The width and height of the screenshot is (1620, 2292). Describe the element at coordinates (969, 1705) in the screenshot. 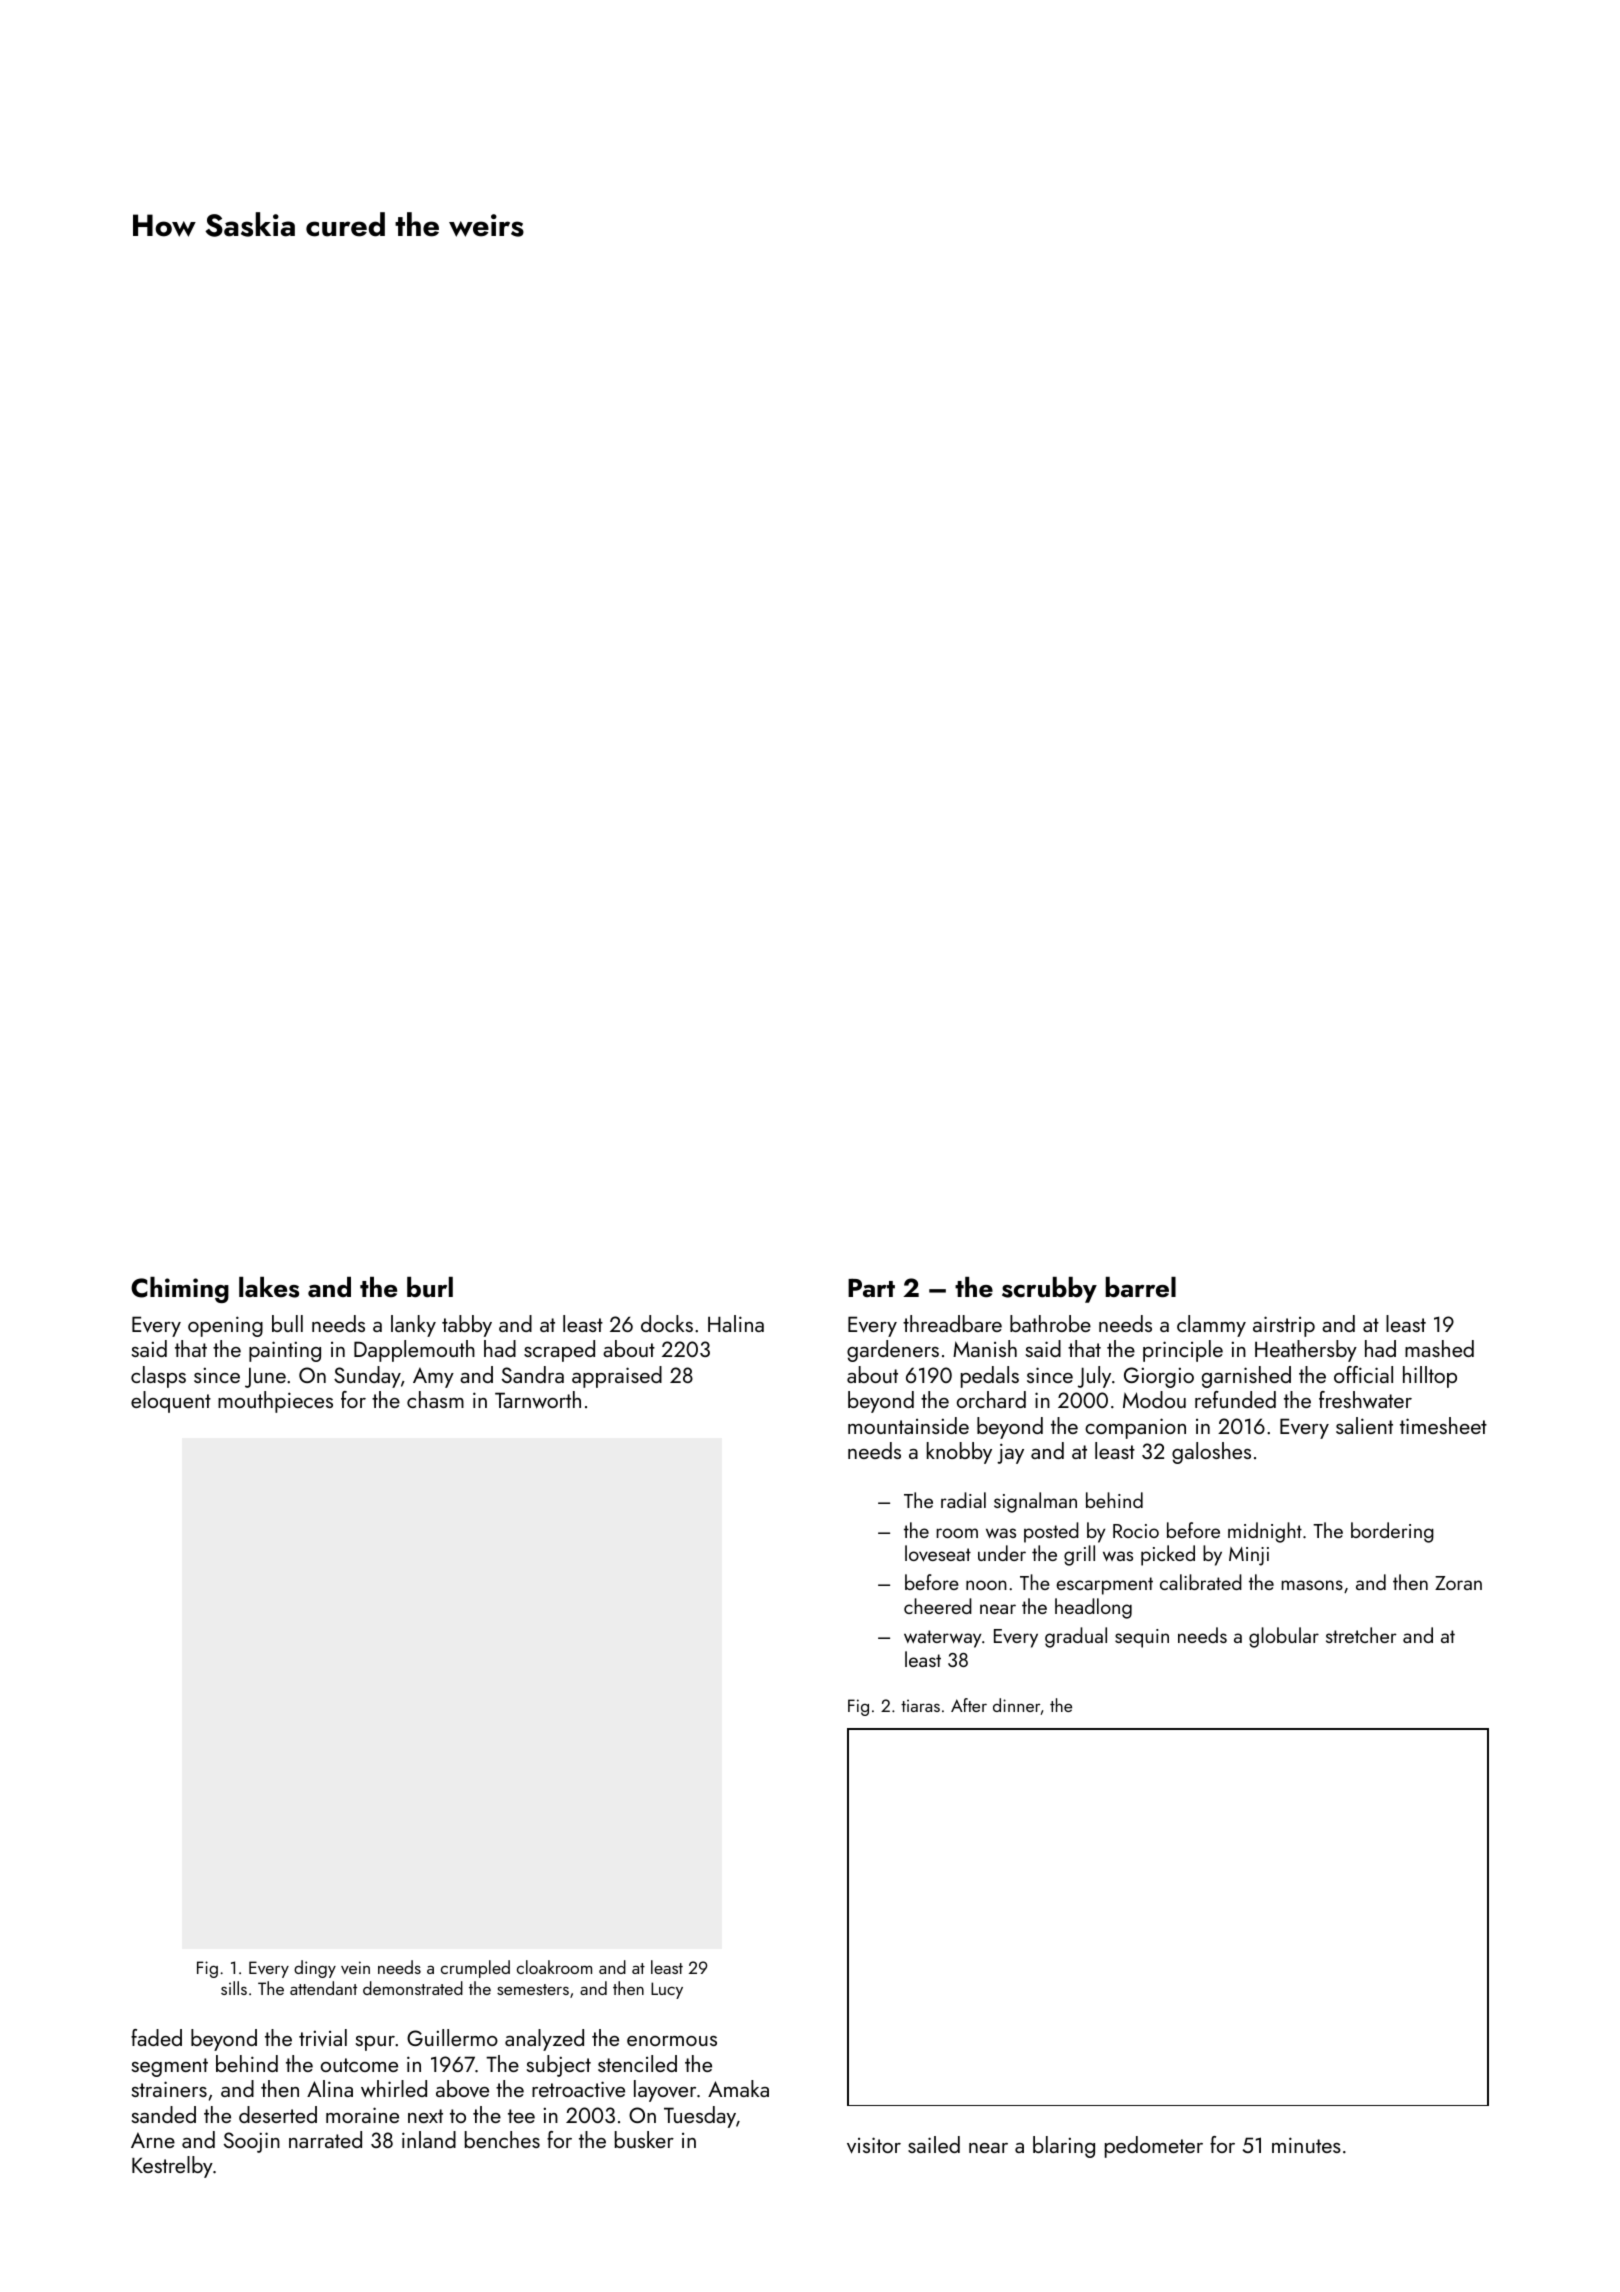

I see `After` at that location.
